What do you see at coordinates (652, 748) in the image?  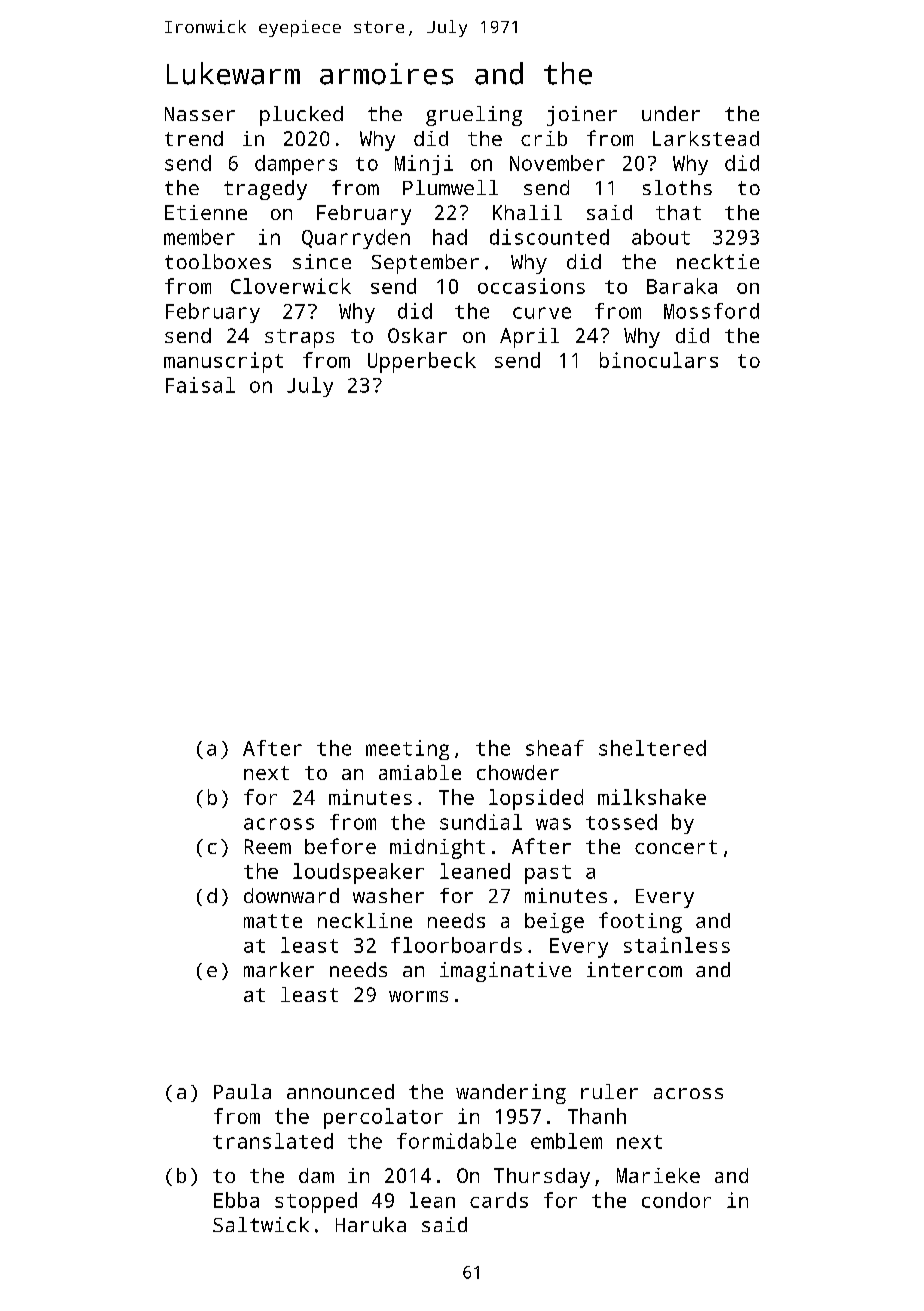 I see `sheltered` at bounding box center [652, 748].
